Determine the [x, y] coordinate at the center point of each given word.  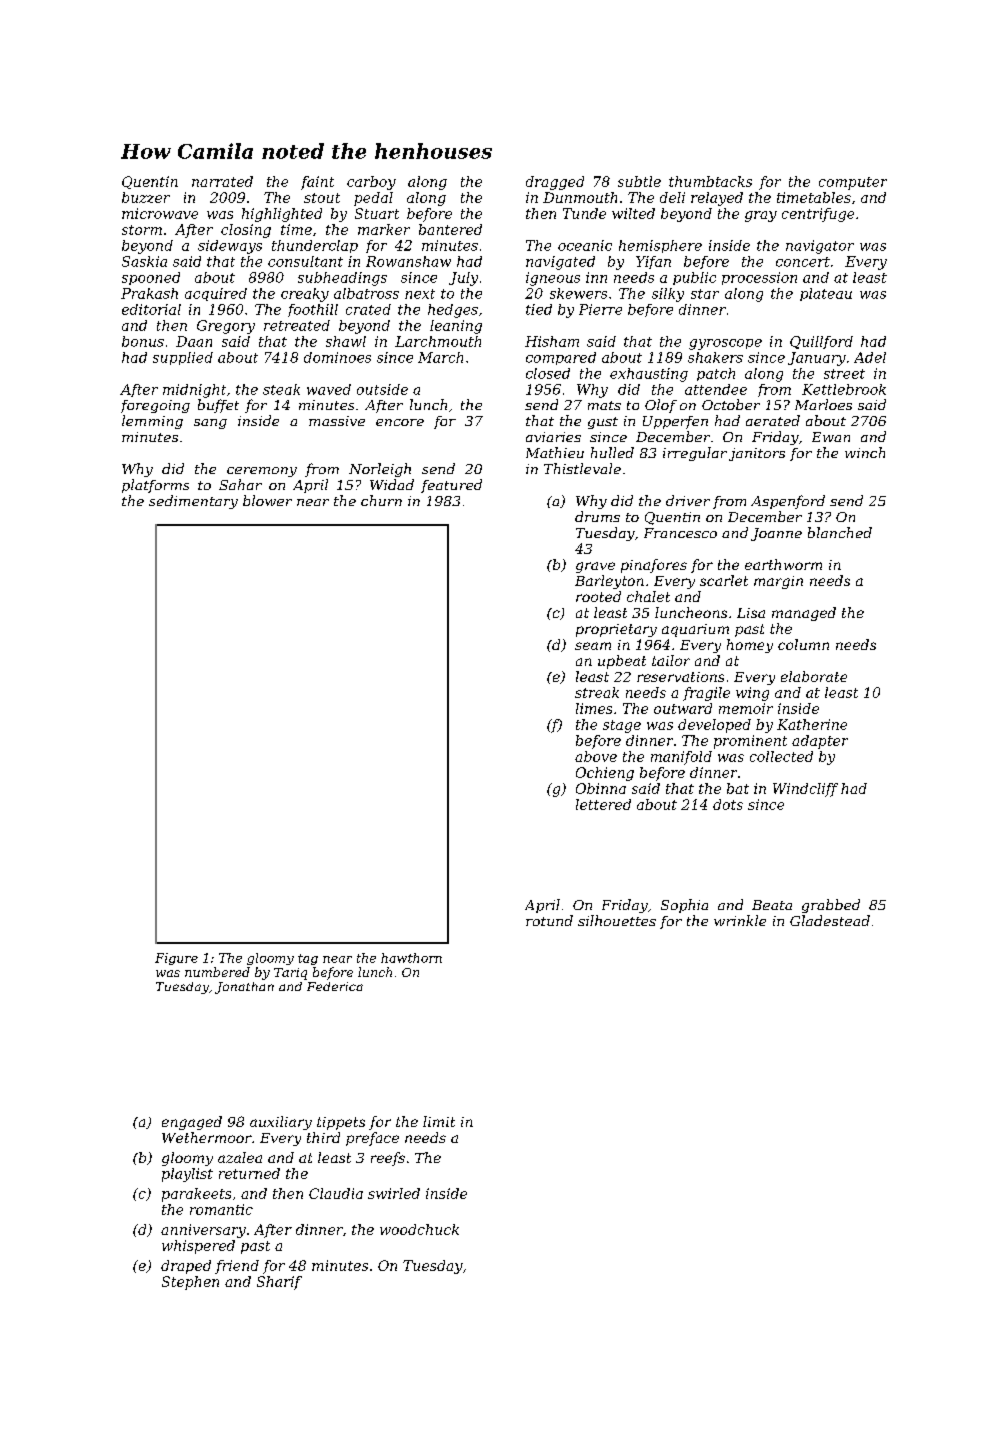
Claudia [336, 1193]
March [440, 357]
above [596, 756]
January [817, 359]
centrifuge [818, 215]
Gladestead [830, 920]
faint [317, 183]
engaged [192, 1123]
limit [439, 1121]
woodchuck [419, 1229]
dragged [555, 183]
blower [267, 500]
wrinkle [740, 920]
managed [804, 614]
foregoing [155, 406]
